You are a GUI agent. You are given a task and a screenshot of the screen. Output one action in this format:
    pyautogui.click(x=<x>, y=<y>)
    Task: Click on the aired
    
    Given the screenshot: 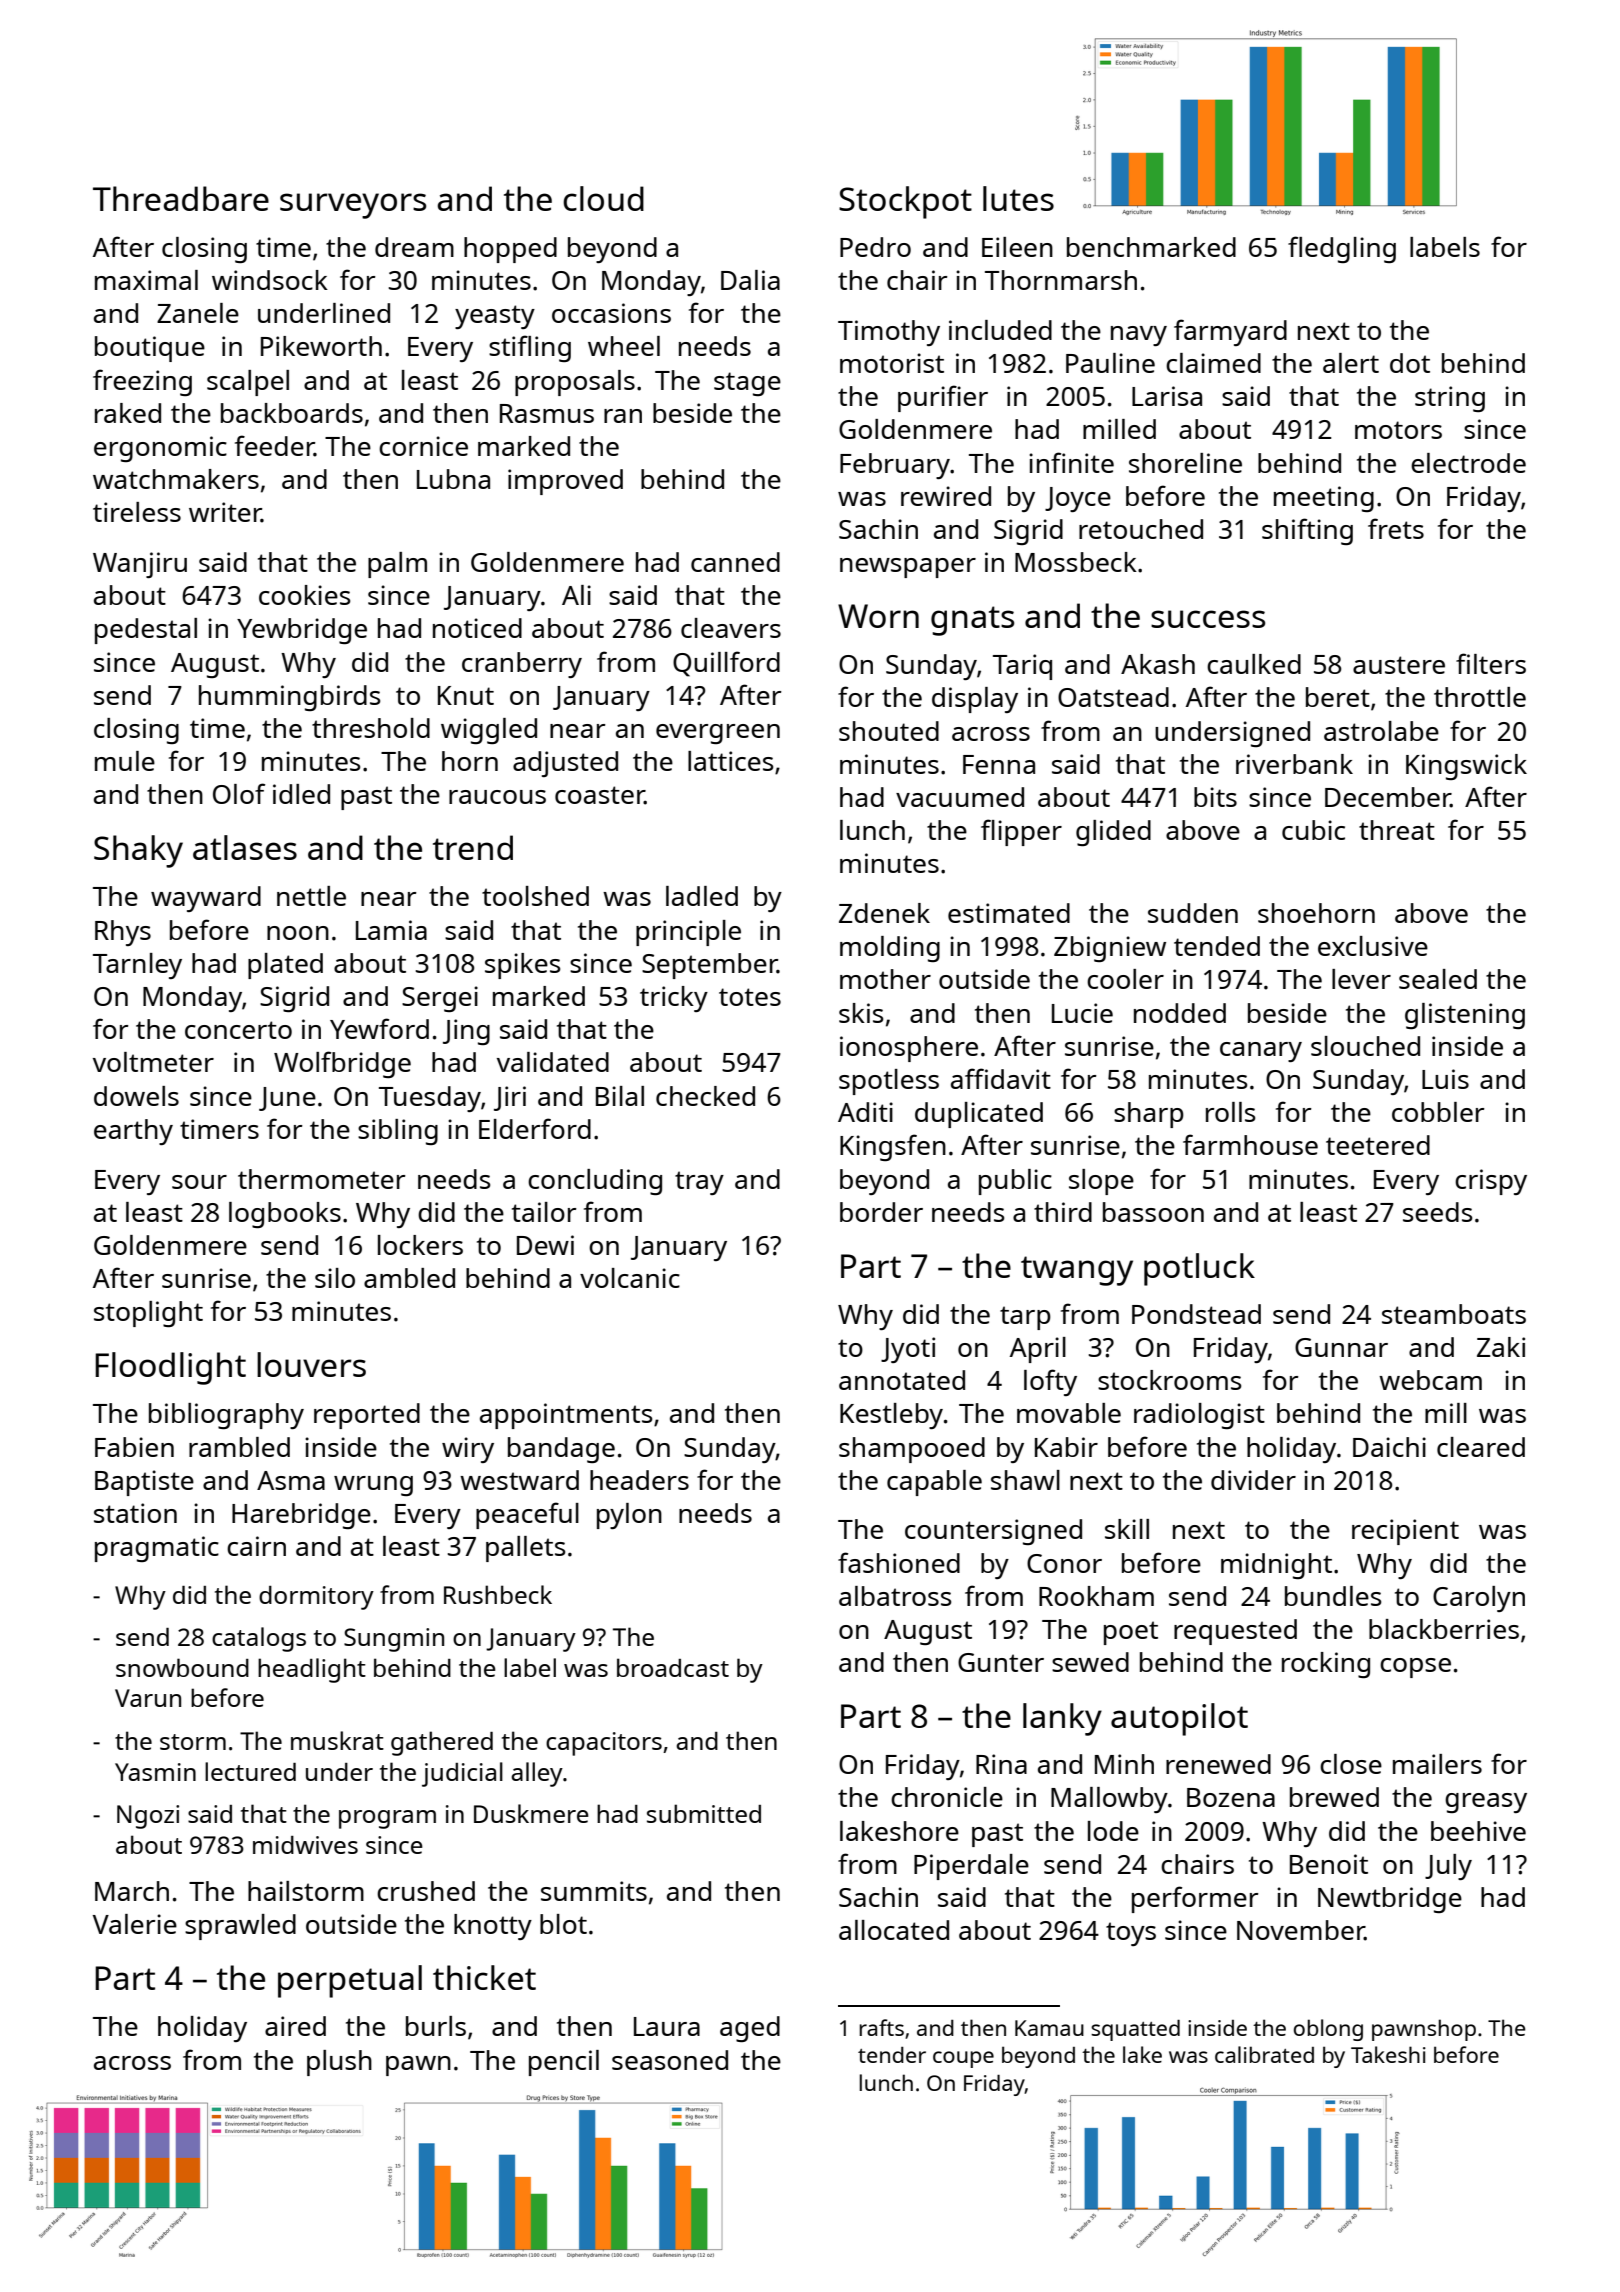 What is the action you would take?
    pyautogui.click(x=295, y=2026)
